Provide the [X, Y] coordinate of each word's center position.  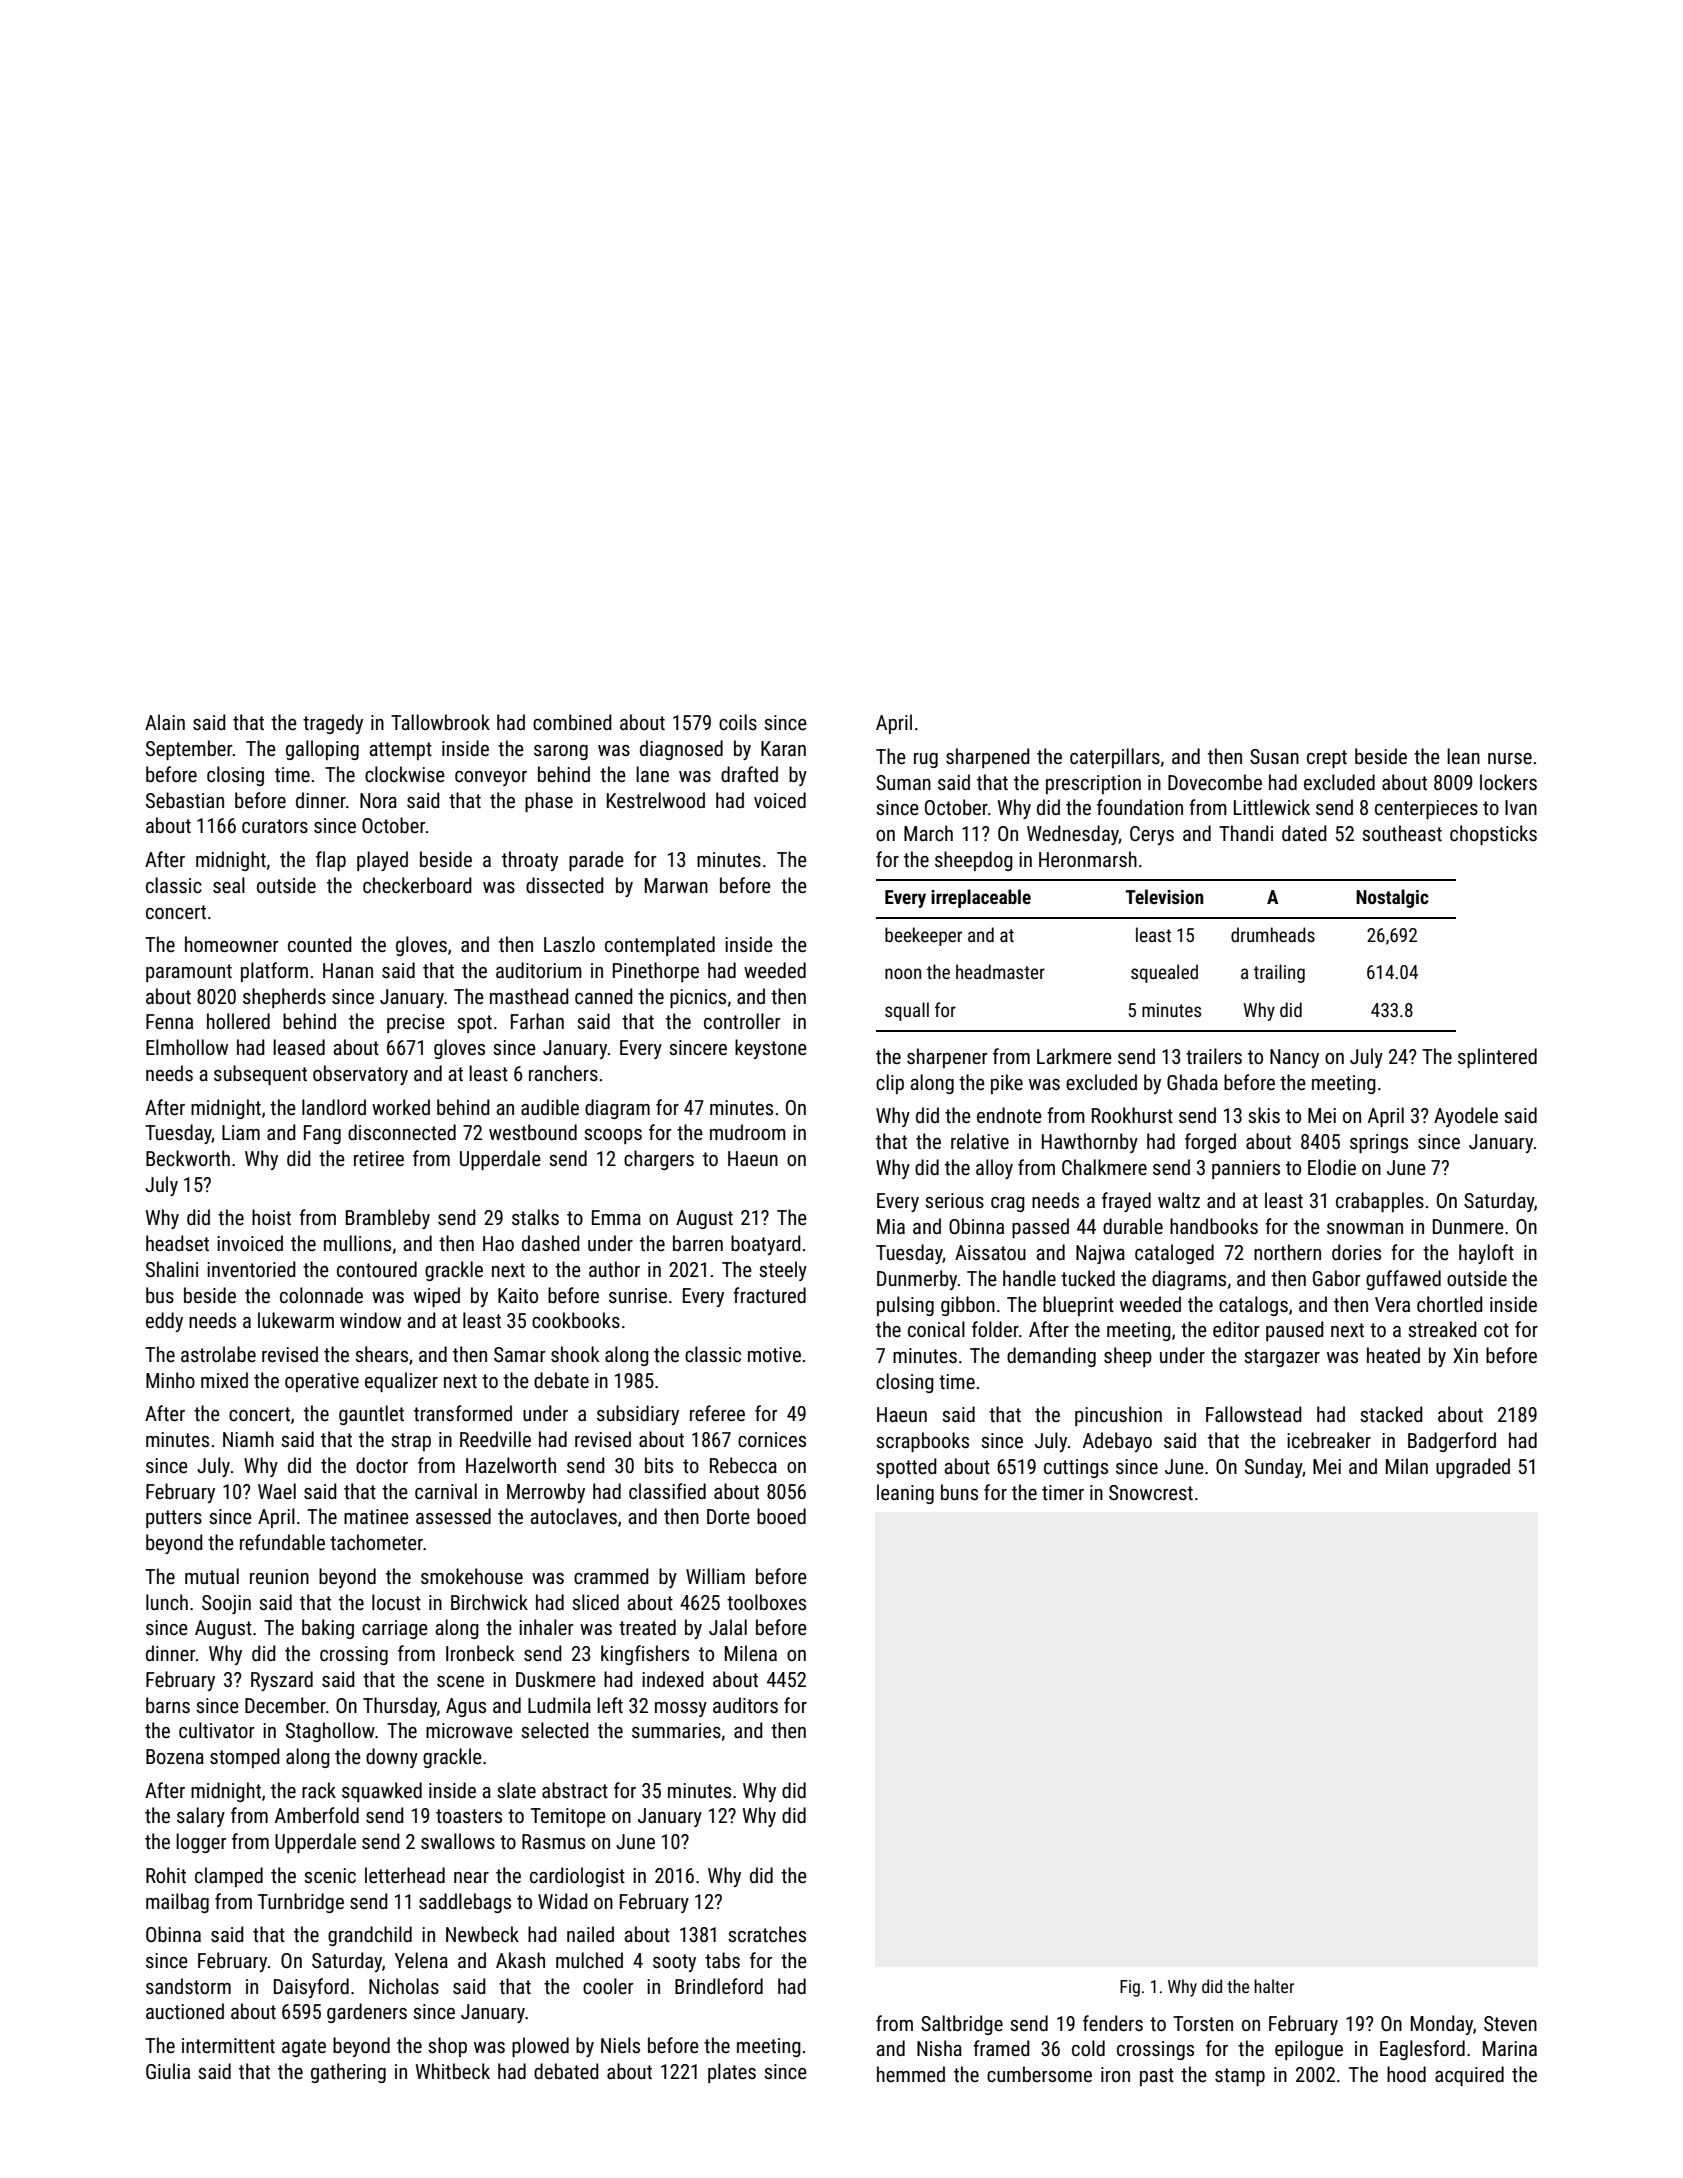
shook [575, 1354]
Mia [891, 1226]
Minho [170, 1380]
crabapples [1380, 1202]
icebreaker [1329, 1440]
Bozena [175, 1756]
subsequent [260, 1075]
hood [1406, 2074]
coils [738, 722]
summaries [676, 1730]
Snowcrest [1151, 1492]
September [189, 750]
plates [732, 2073]
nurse [1510, 758]
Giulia [168, 2071]
